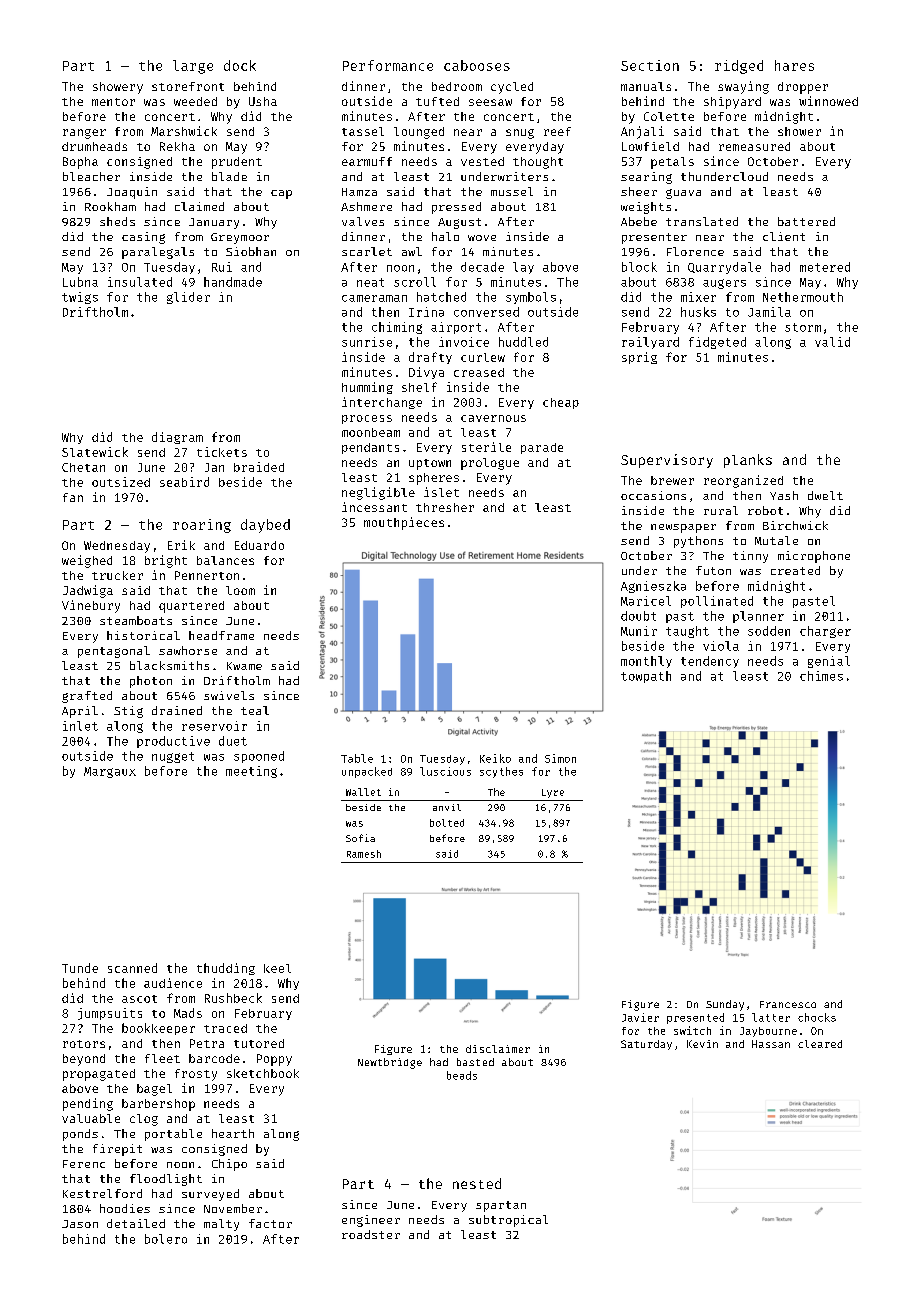 The image size is (924, 1308). I want to click on barbershop, so click(158, 1105).
